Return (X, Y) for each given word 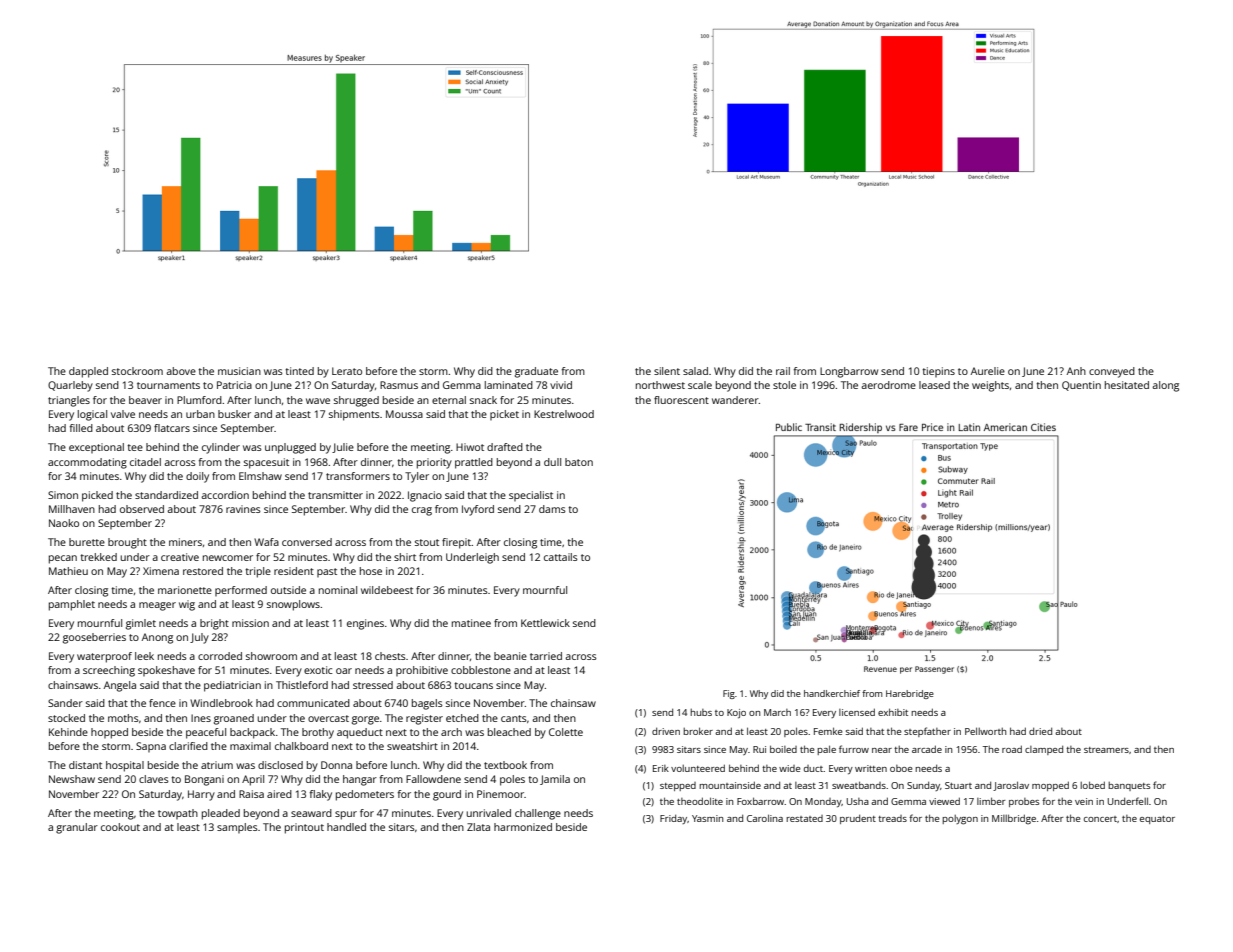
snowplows (293, 605)
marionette (185, 590)
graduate (536, 372)
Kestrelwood (564, 414)
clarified (188, 746)
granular (77, 828)
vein (1084, 801)
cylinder (221, 448)
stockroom (137, 371)
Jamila (555, 780)
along (1165, 386)
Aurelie (988, 371)
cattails (561, 557)
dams (552, 509)
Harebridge (910, 694)
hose (371, 571)
